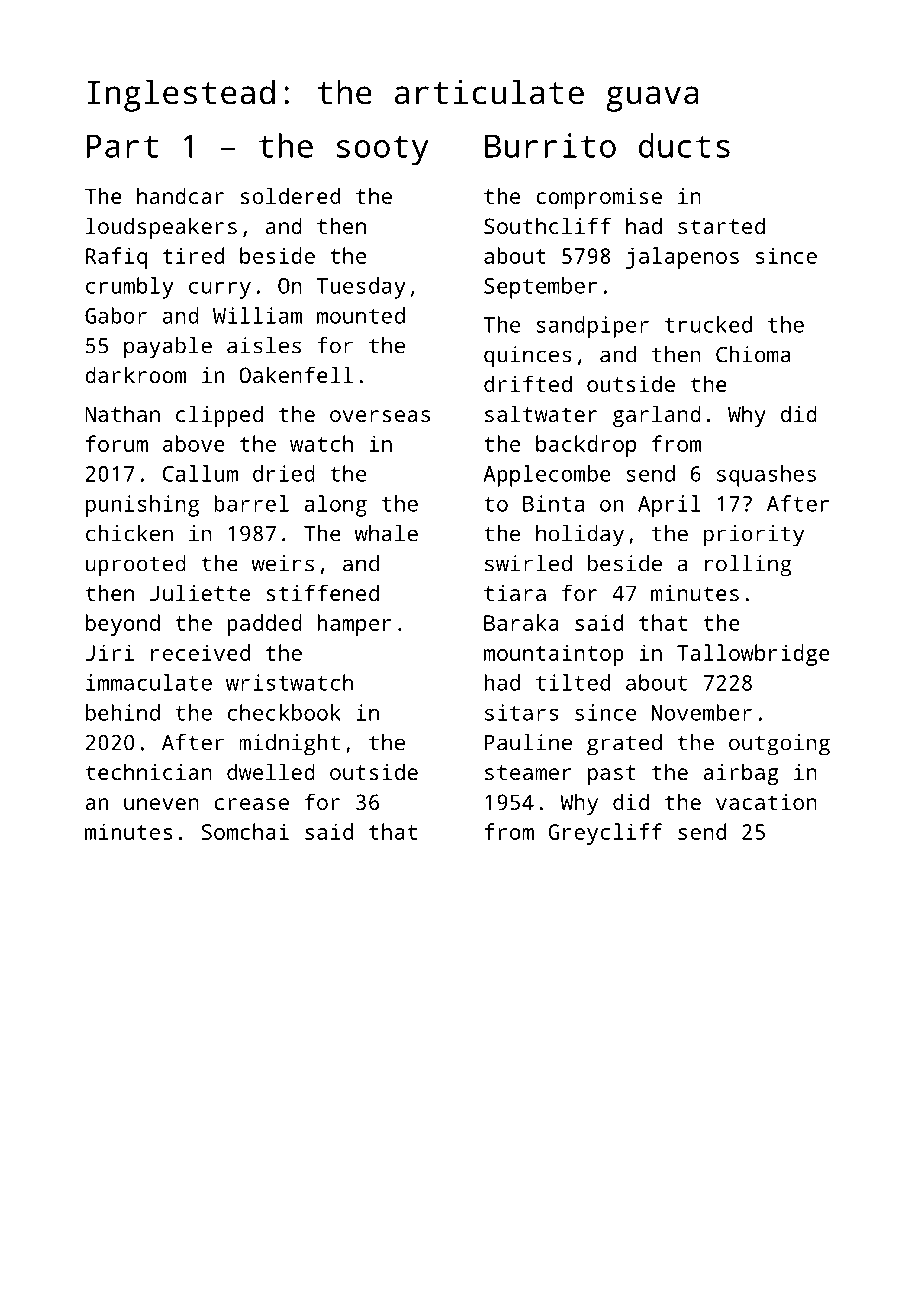 The height and width of the screenshot is (1311, 924). What do you see at coordinates (123, 625) in the screenshot?
I see `beyond` at bounding box center [123, 625].
